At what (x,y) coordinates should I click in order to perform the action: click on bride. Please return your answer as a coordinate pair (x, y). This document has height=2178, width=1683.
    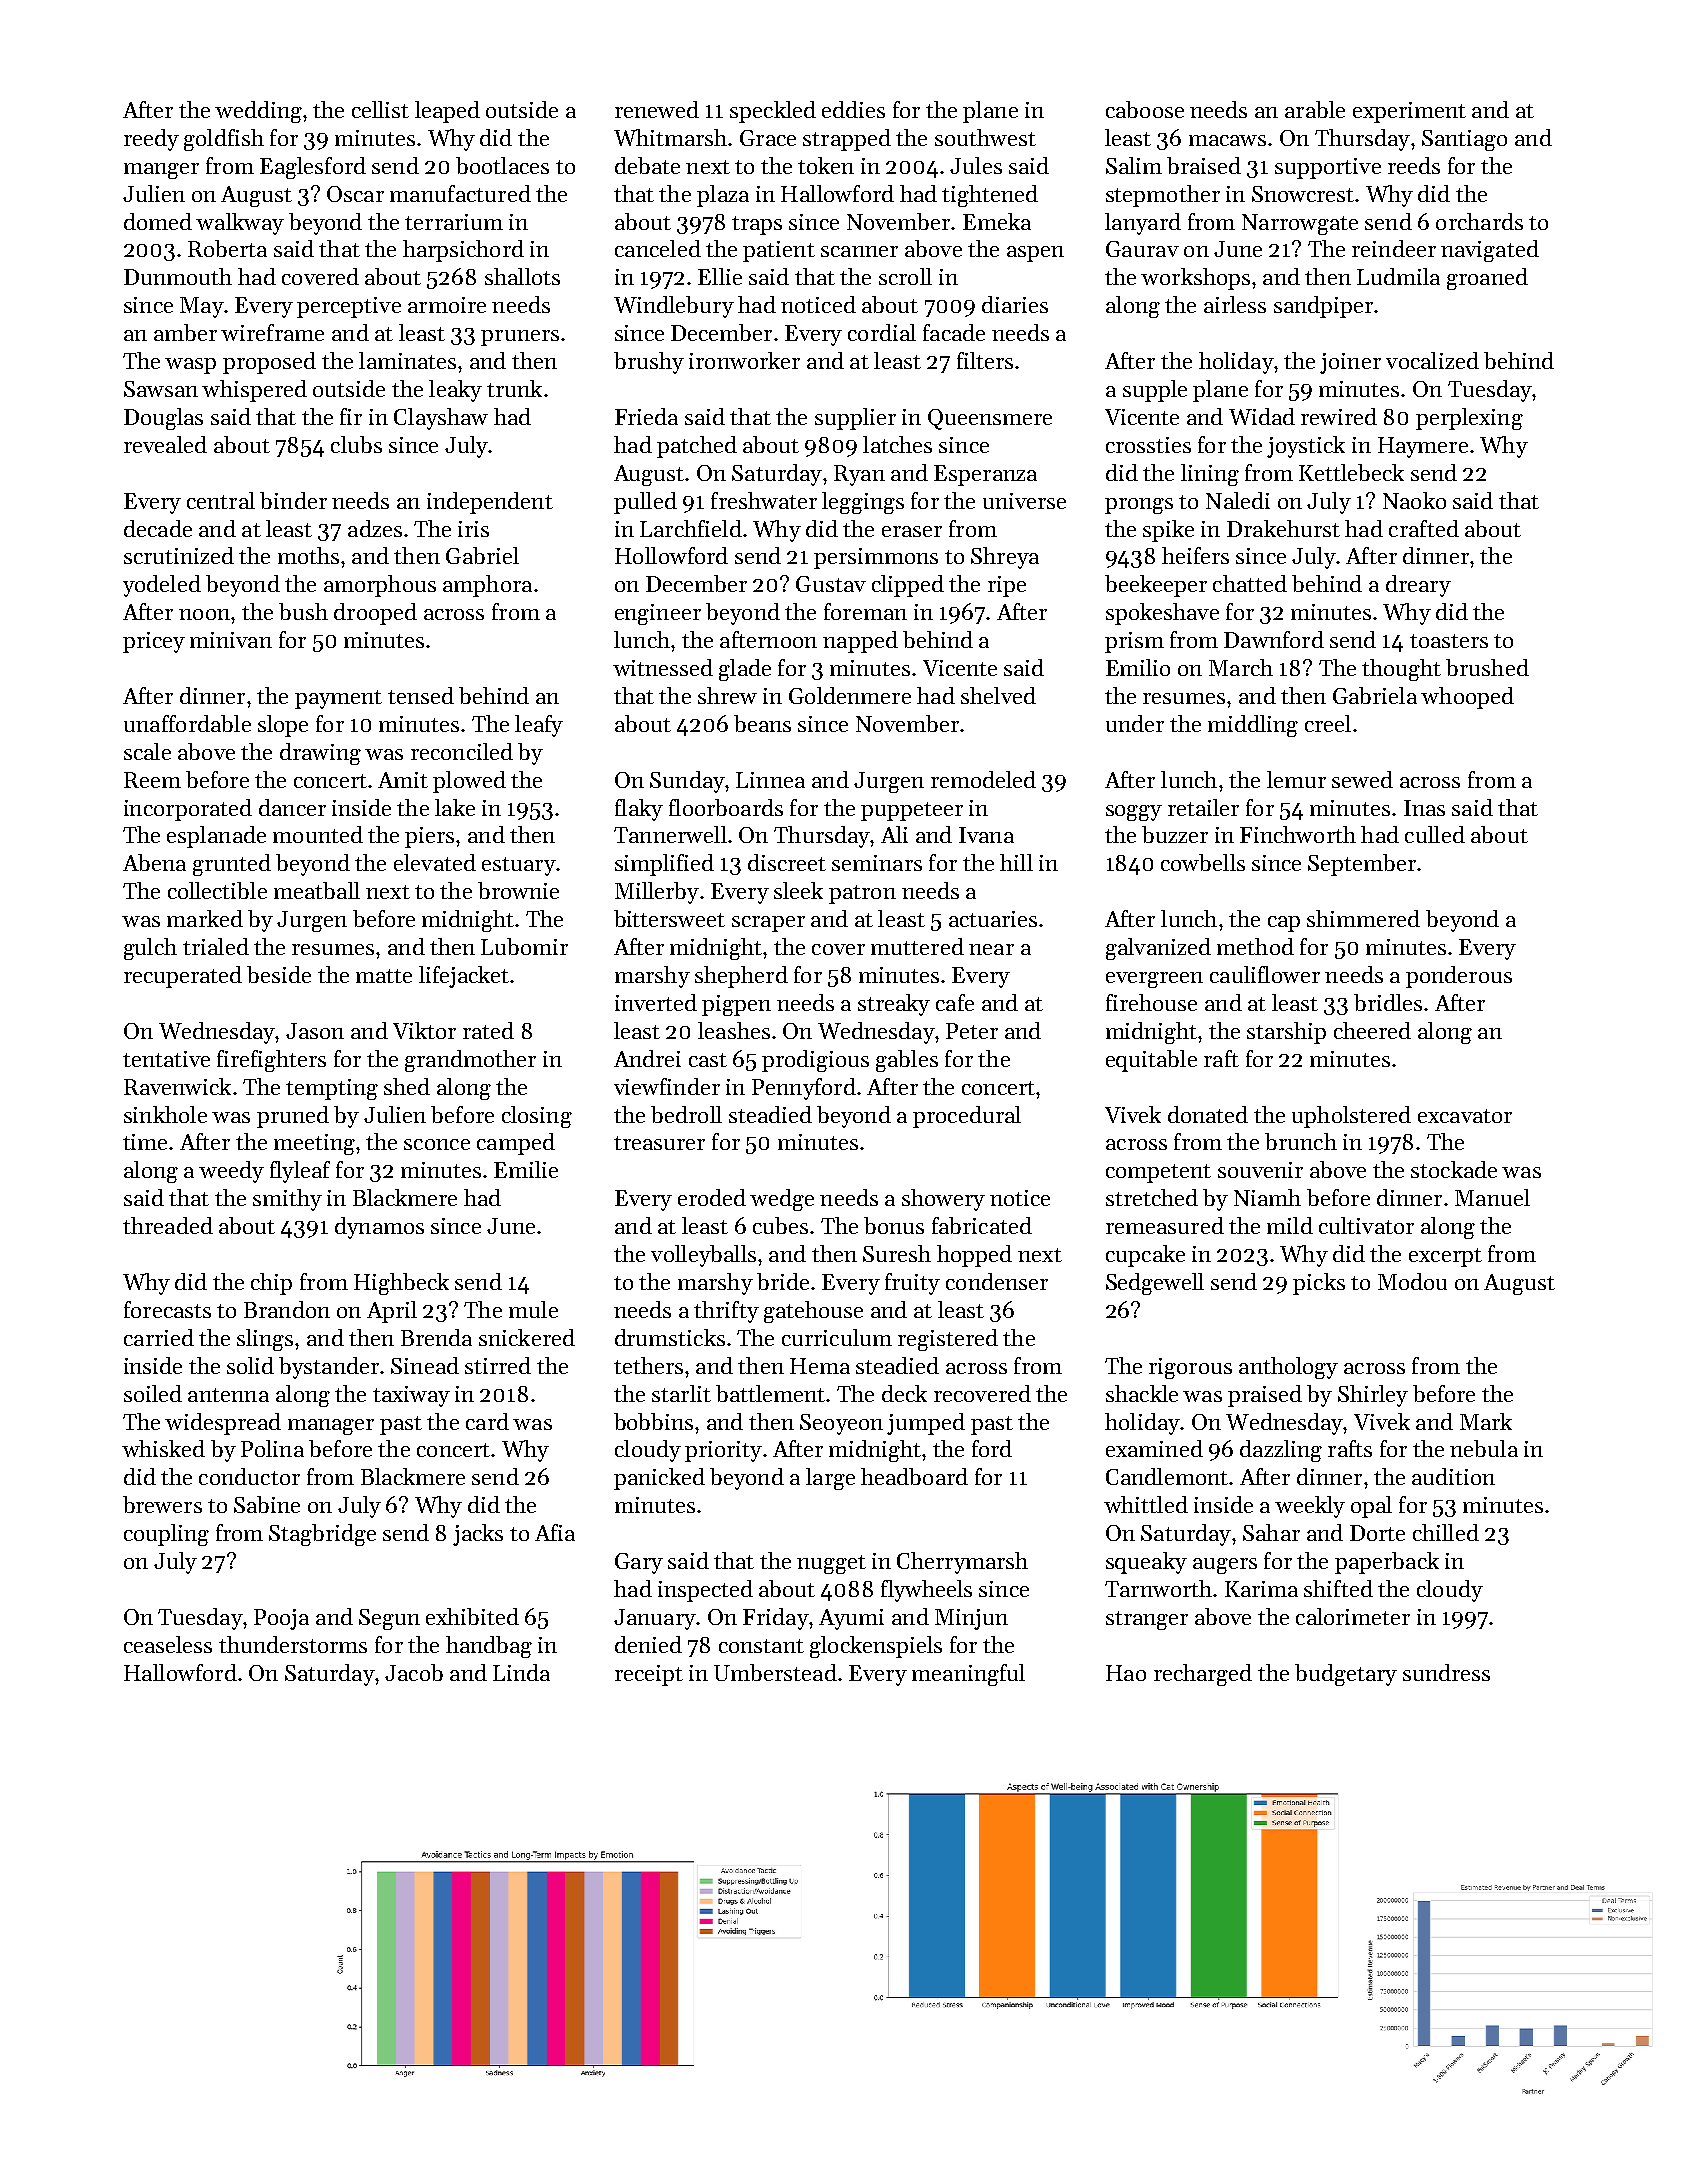
    Looking at the image, I should click on (783, 1281).
